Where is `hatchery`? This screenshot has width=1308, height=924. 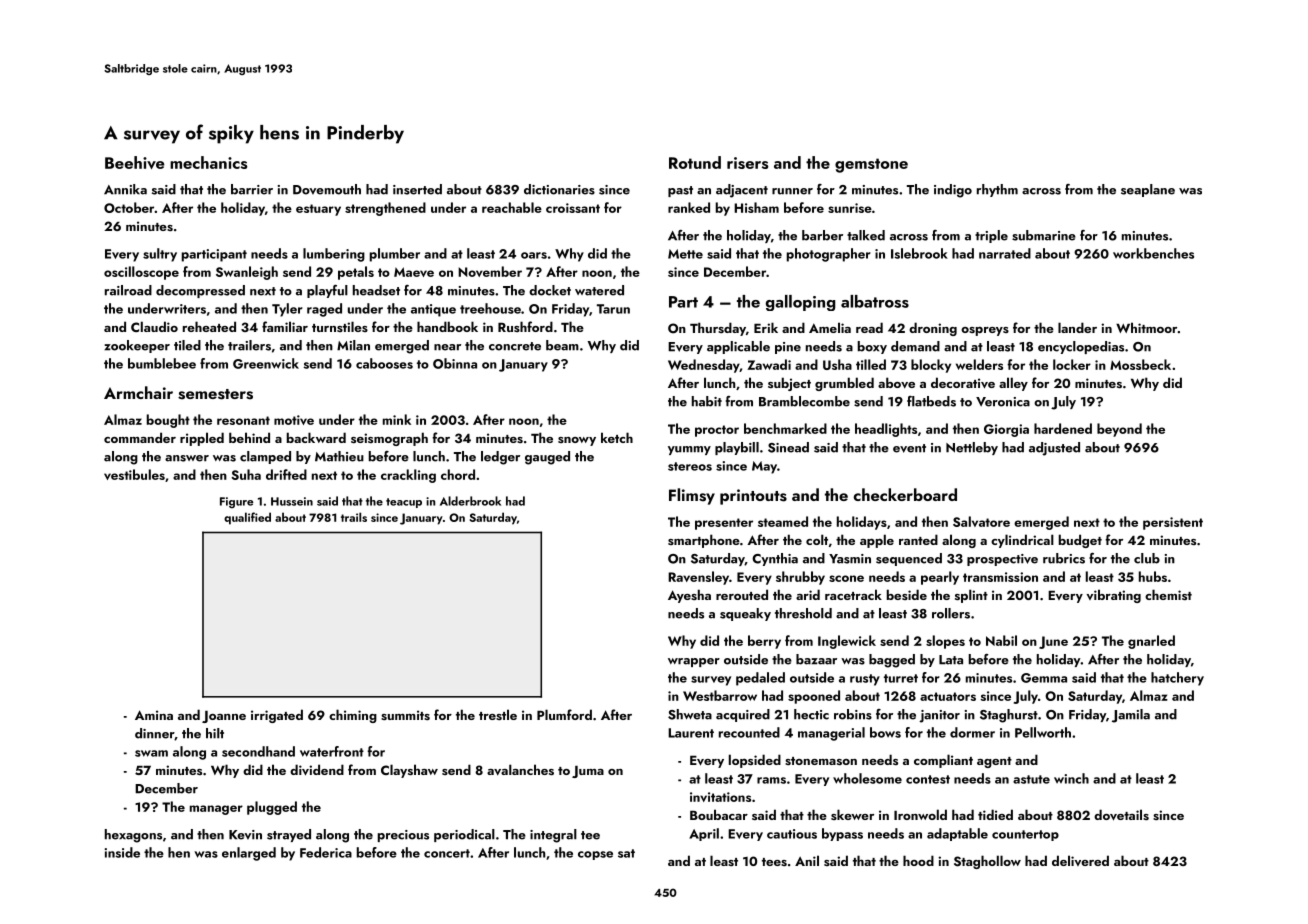
hatchery is located at coordinates (1177, 679).
